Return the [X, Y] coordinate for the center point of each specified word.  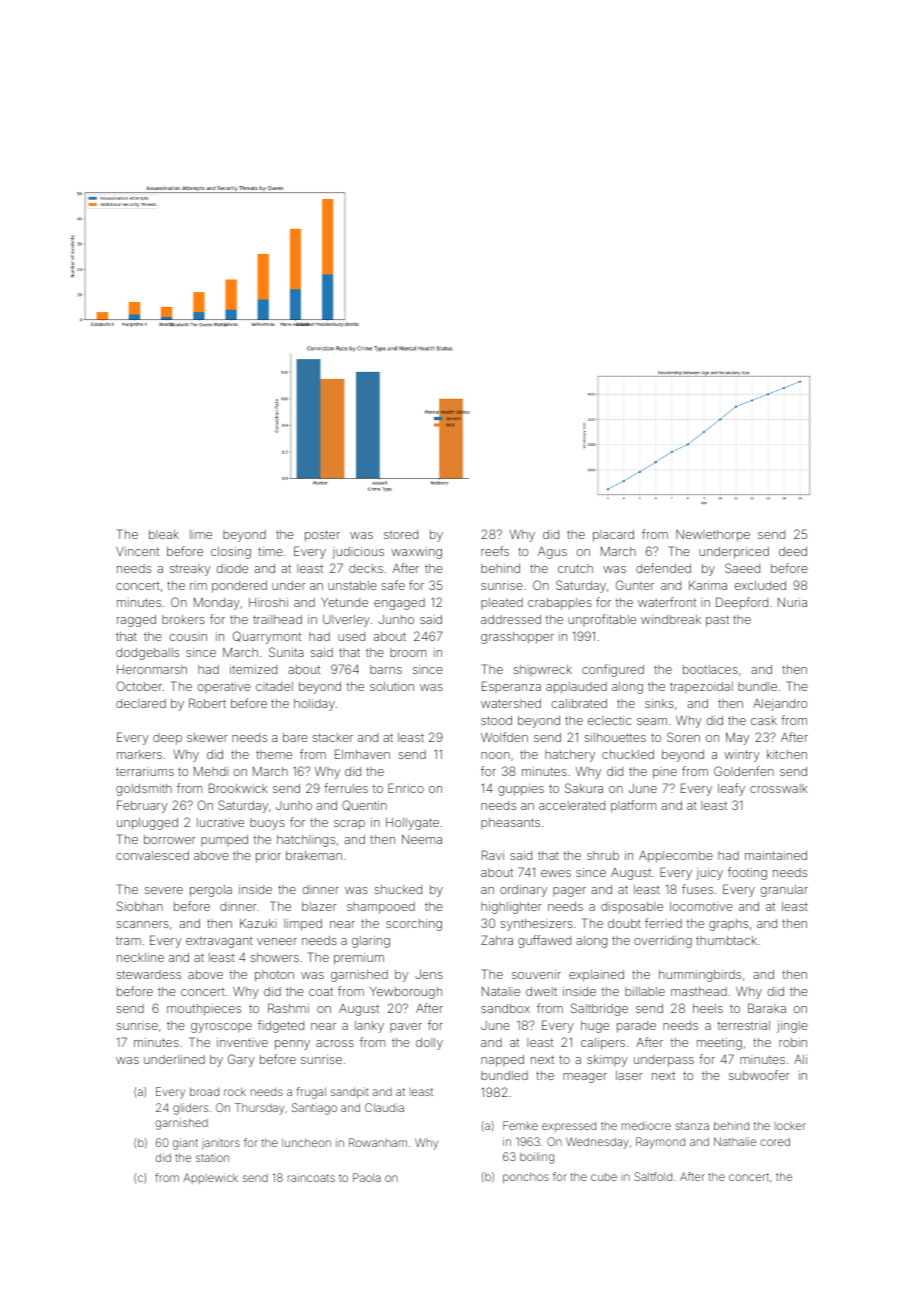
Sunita [286, 652]
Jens [429, 974]
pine [665, 774]
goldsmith [144, 790]
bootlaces [710, 669]
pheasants [510, 823]
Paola [367, 1177]
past [717, 621]
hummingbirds [700, 976]
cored [775, 1141]
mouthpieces [204, 1010]
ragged [136, 621]
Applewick [210, 1178]
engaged [399, 604]
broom [408, 652]
